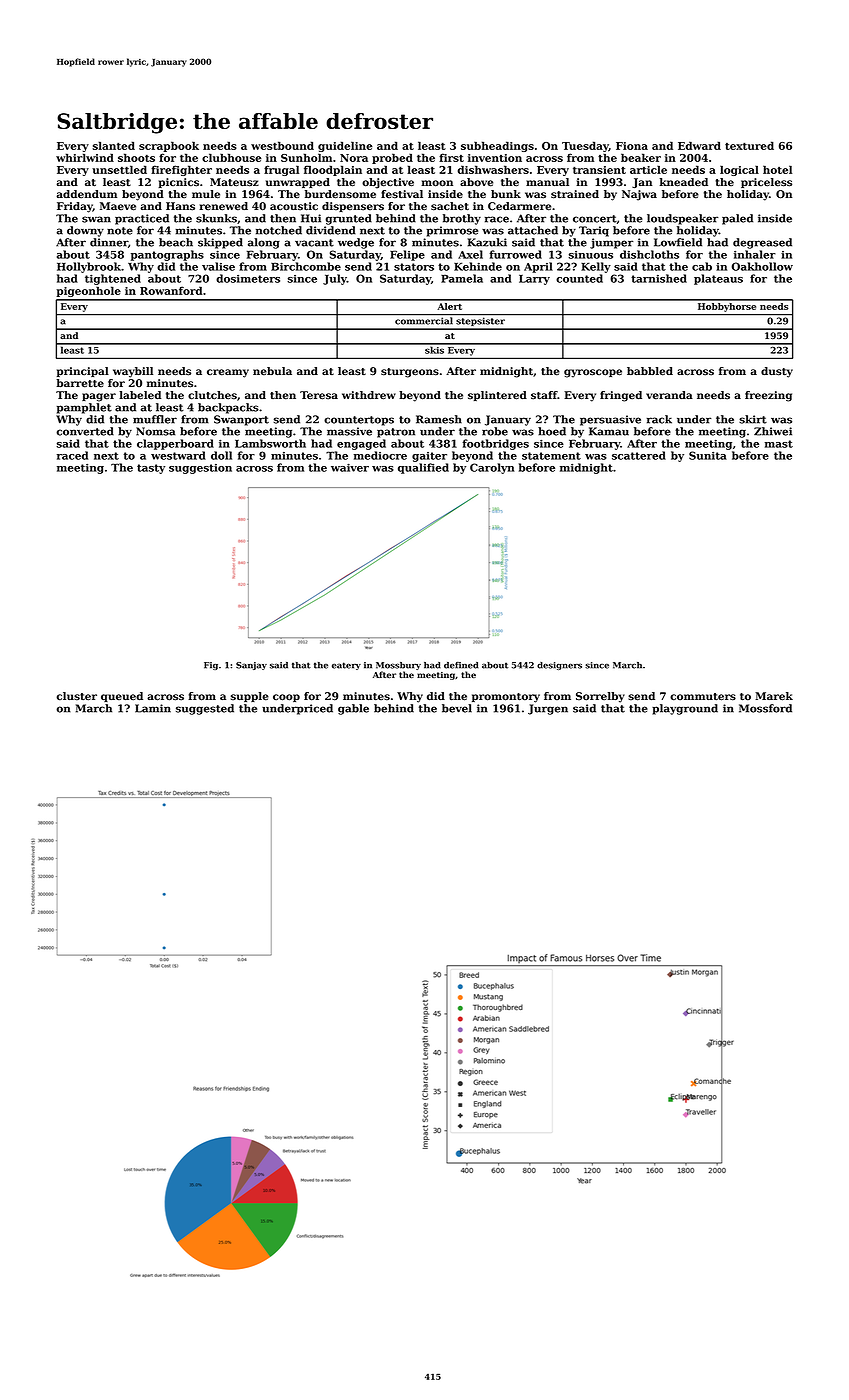 The image size is (849, 1400). I want to click on tasty, so click(151, 469).
